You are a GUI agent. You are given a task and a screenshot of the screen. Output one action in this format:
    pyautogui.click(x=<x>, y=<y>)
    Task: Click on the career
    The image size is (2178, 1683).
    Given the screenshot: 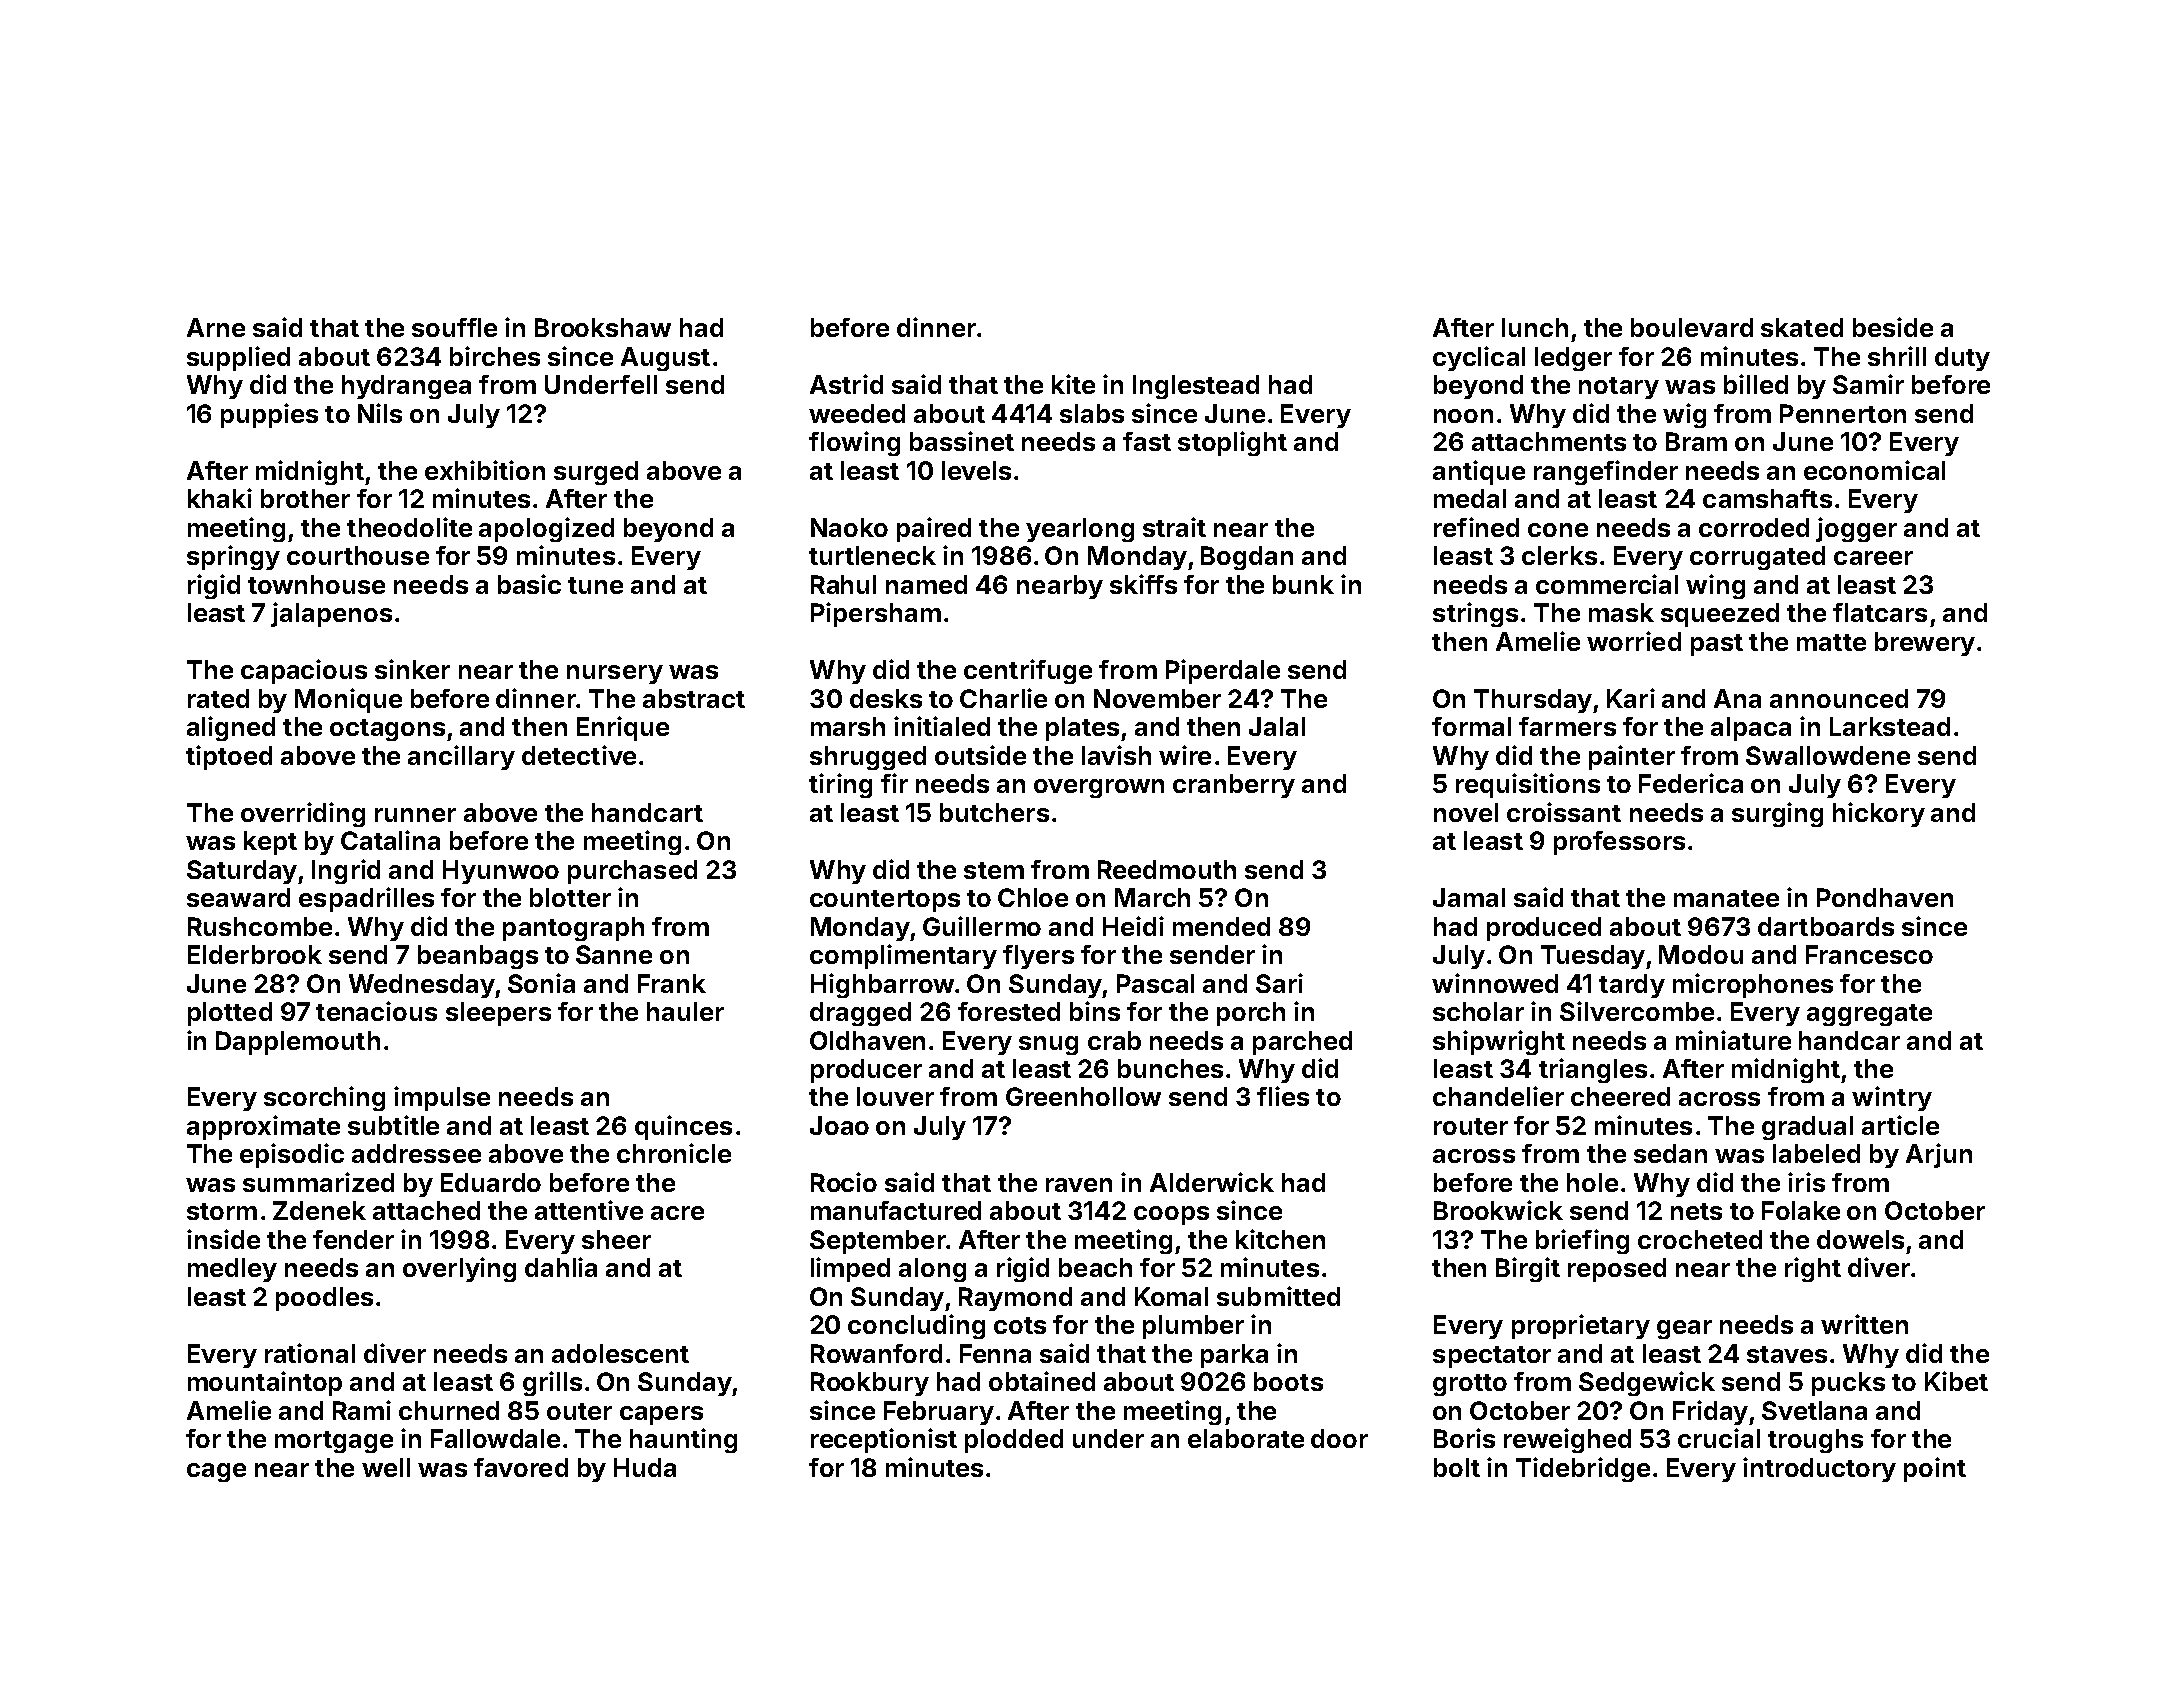 What is the action you would take?
    pyautogui.click(x=1873, y=558)
